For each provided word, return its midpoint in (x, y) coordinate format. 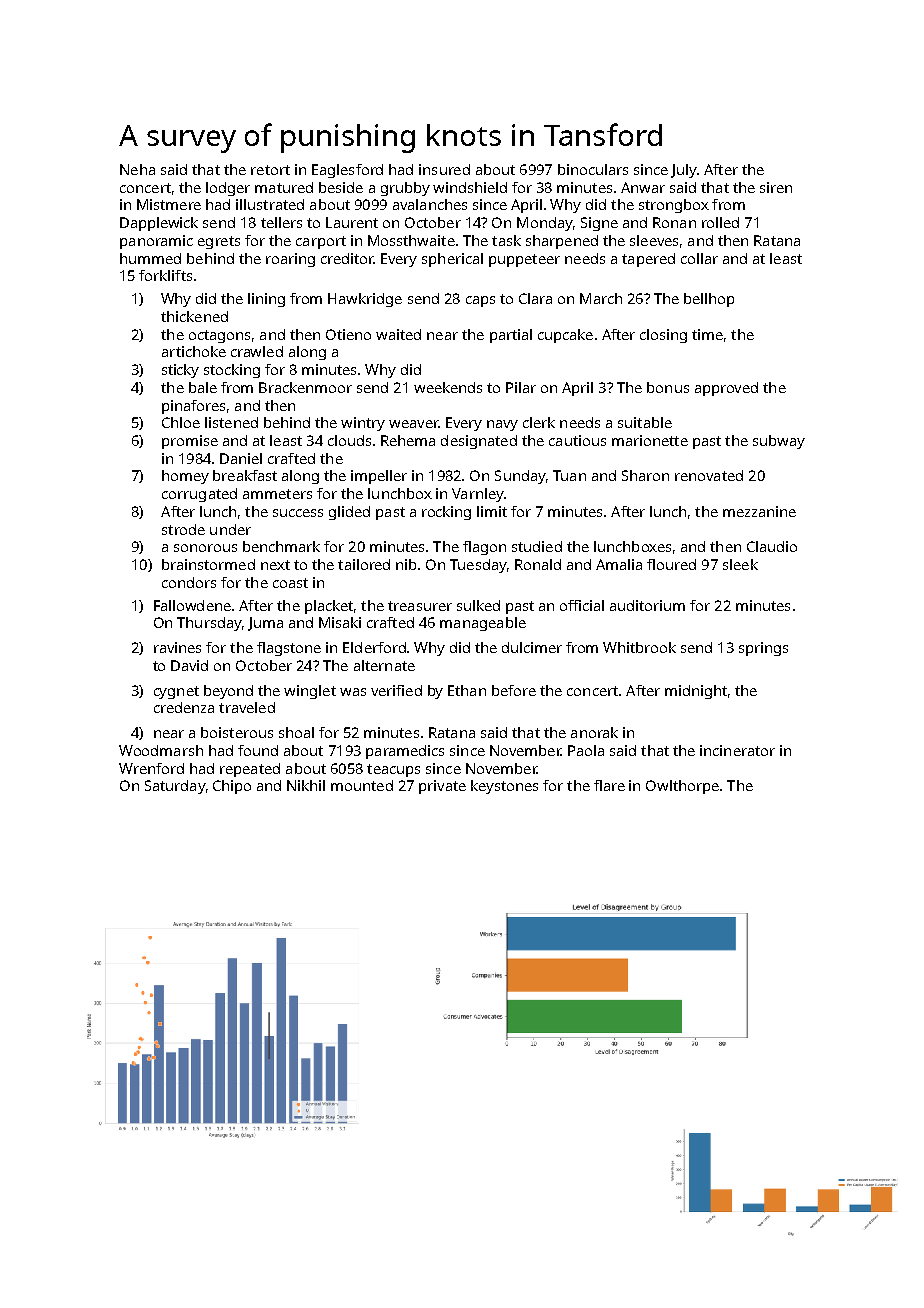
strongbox (674, 206)
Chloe (181, 422)
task (506, 240)
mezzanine (759, 511)
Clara (535, 298)
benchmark (281, 546)
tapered (648, 260)
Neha (137, 169)
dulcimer (532, 647)
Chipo (232, 787)
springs (763, 649)
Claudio (772, 546)
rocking (446, 513)
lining (266, 300)
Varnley (478, 495)
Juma (265, 624)
